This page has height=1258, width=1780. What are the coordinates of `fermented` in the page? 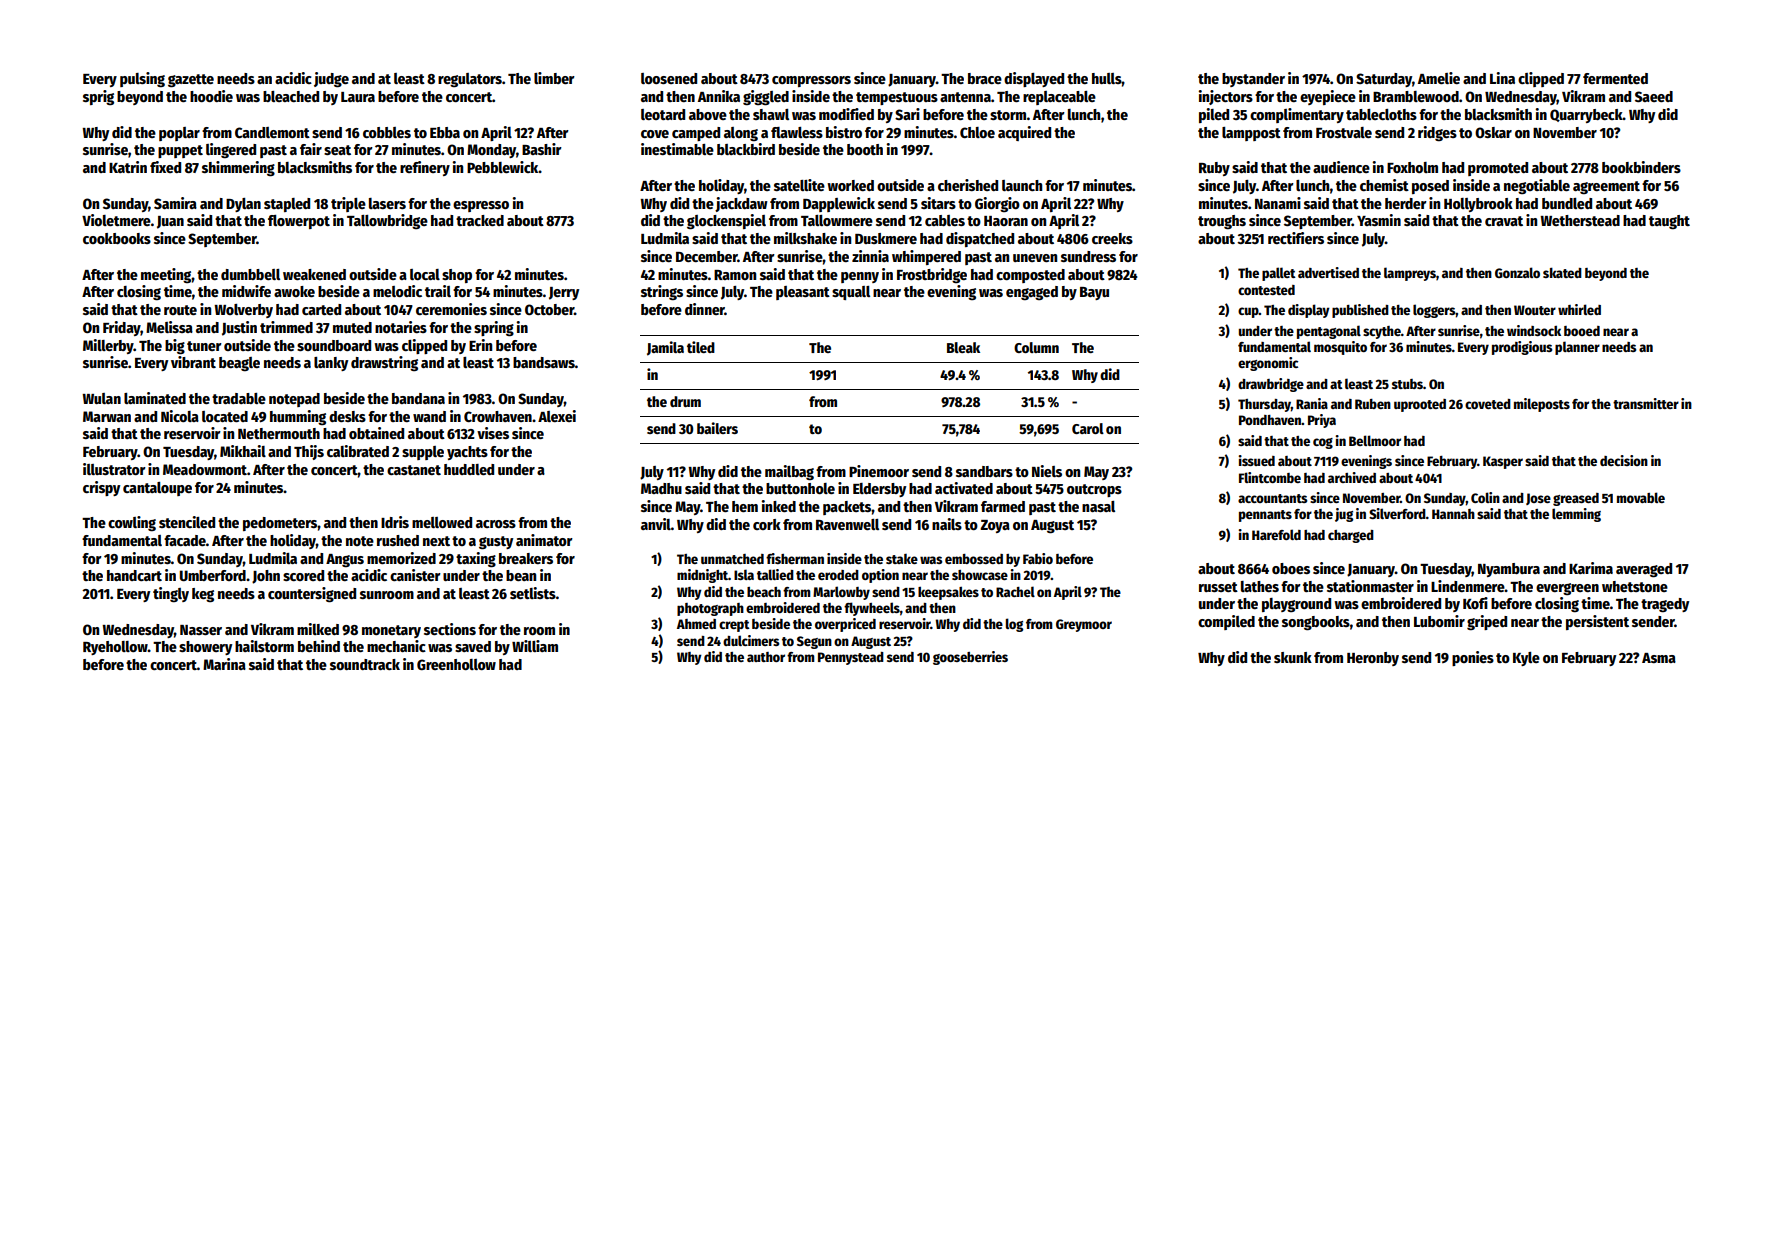 It's located at (1615, 78).
